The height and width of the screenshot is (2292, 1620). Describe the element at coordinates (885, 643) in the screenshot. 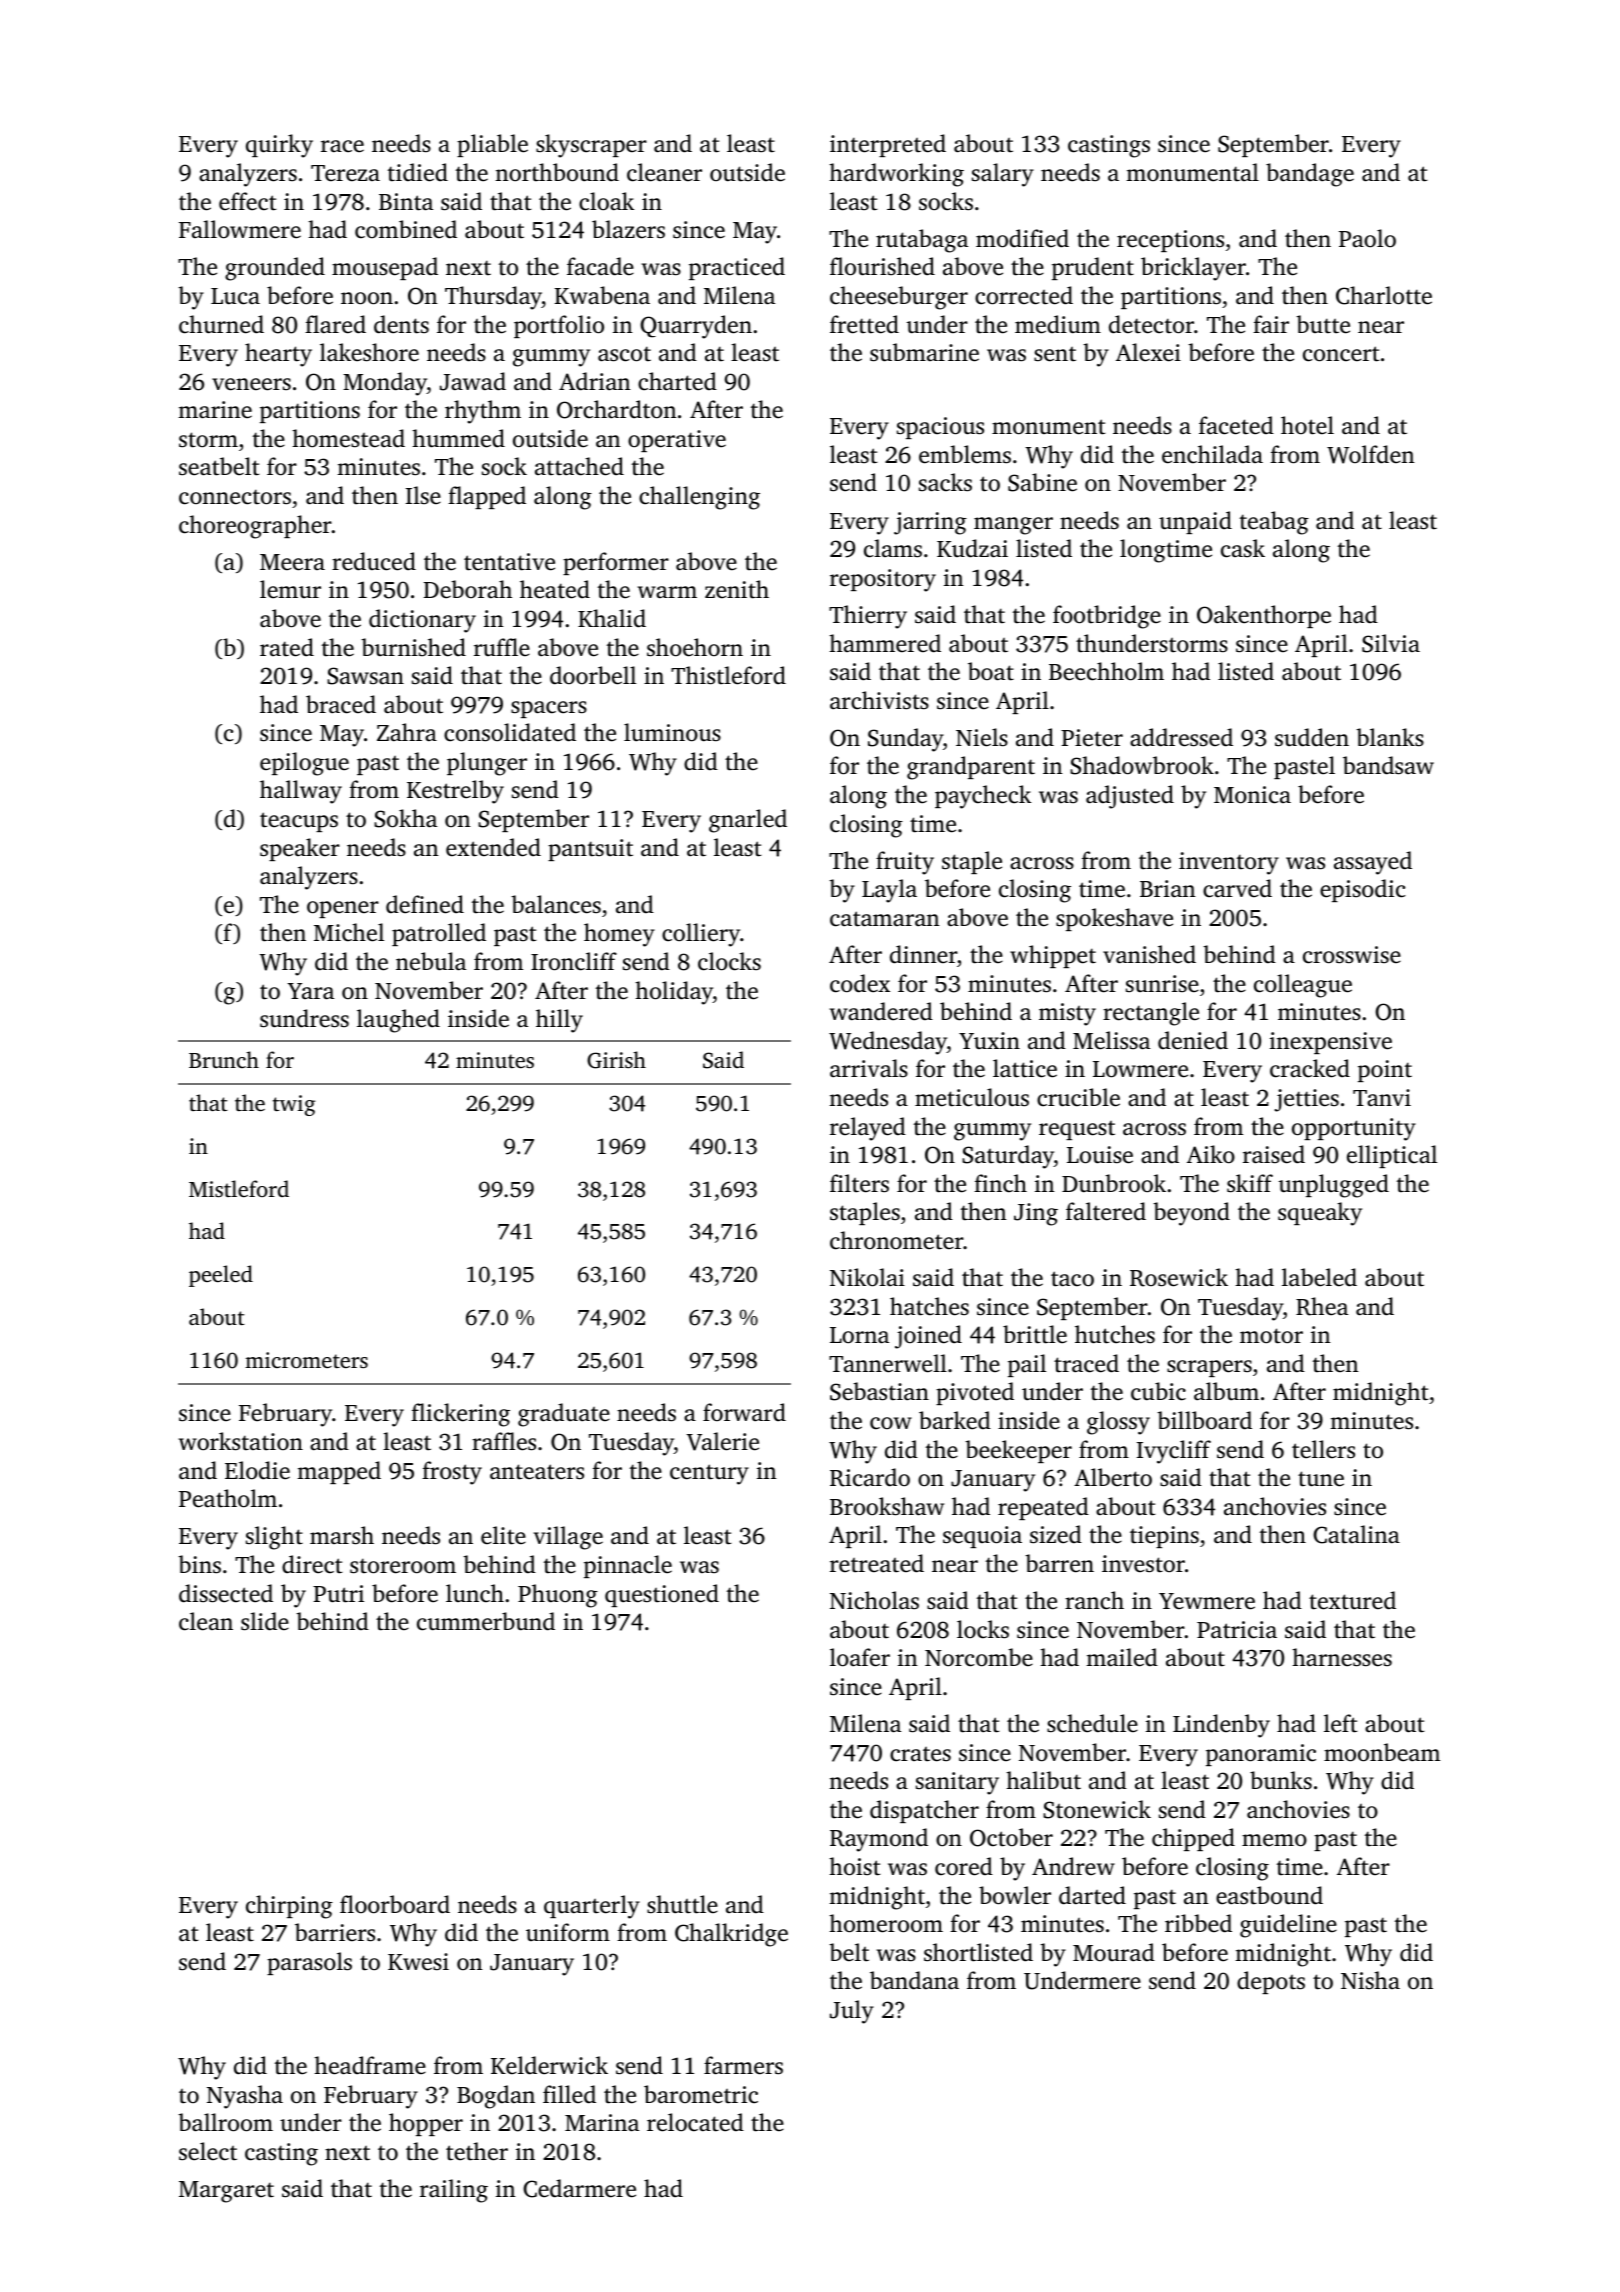

I see `hammered` at that location.
